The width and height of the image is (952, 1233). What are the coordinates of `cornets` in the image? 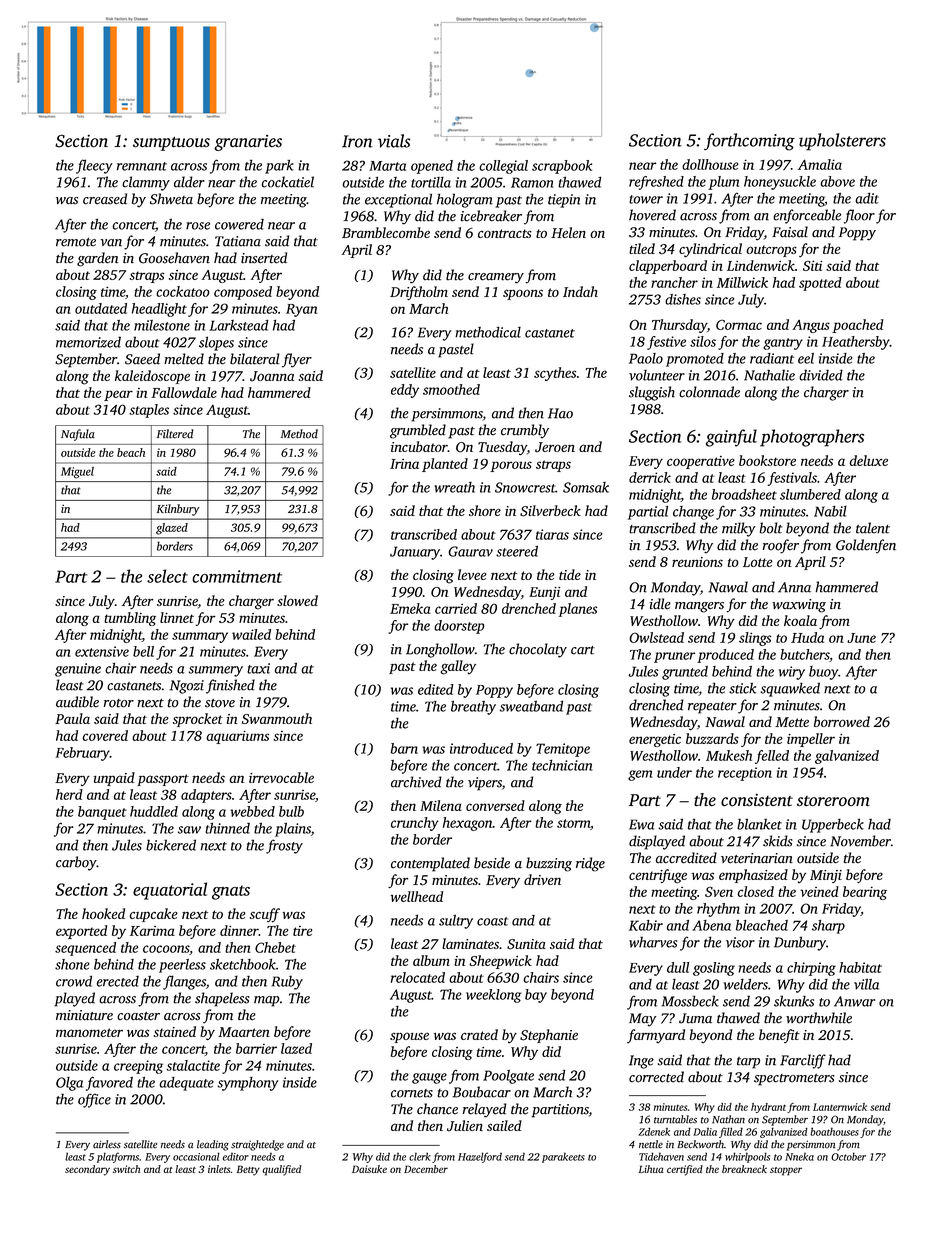 It's located at (412, 1093).
